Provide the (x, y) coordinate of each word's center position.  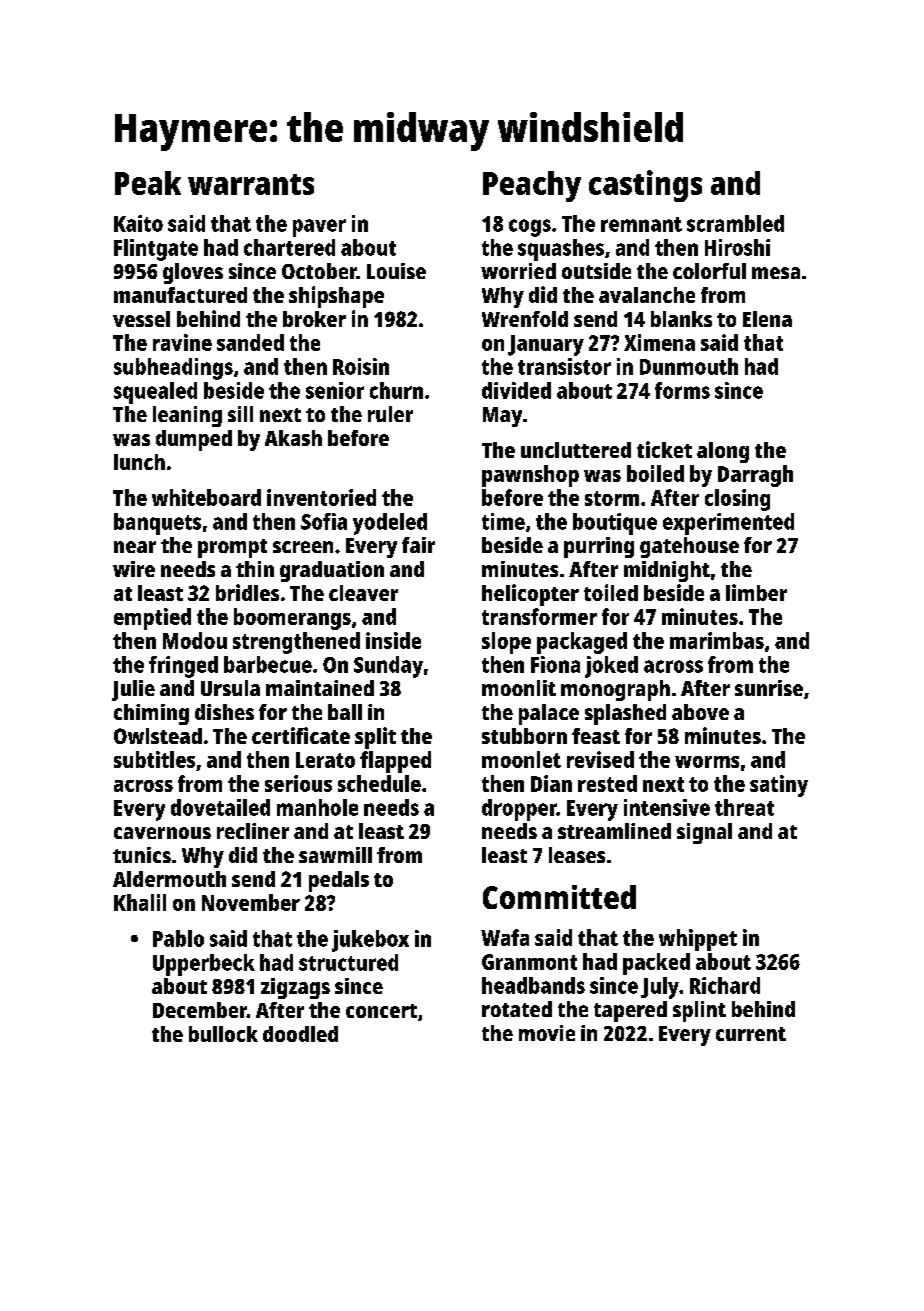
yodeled (390, 524)
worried (518, 271)
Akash (293, 438)
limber (756, 592)
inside (393, 640)
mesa (776, 273)
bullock (223, 1034)
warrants (251, 184)
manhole (317, 807)
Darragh (755, 476)
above (700, 712)
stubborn (524, 736)
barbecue (268, 664)
